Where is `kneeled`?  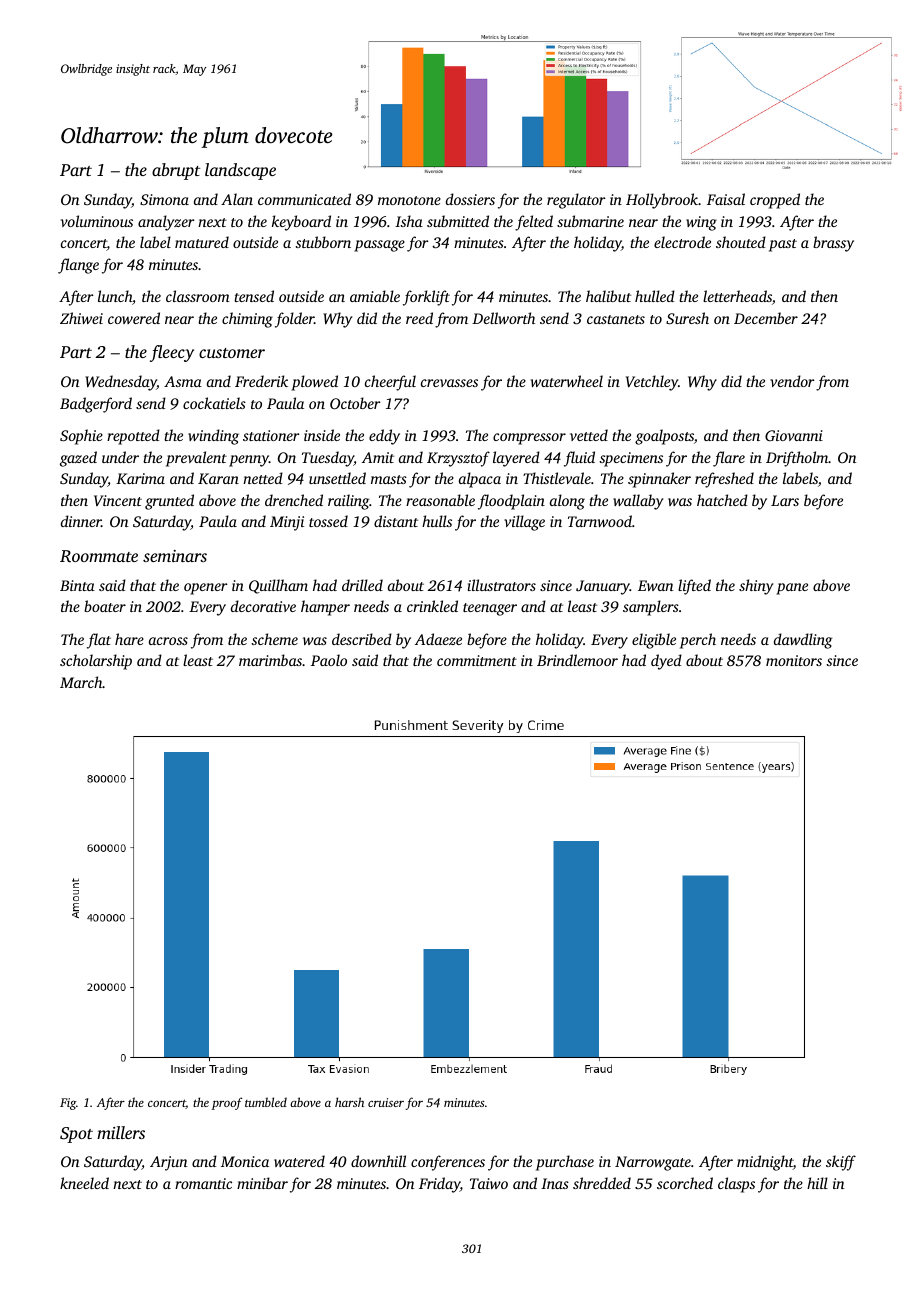
kneeled is located at coordinates (84, 1183).
